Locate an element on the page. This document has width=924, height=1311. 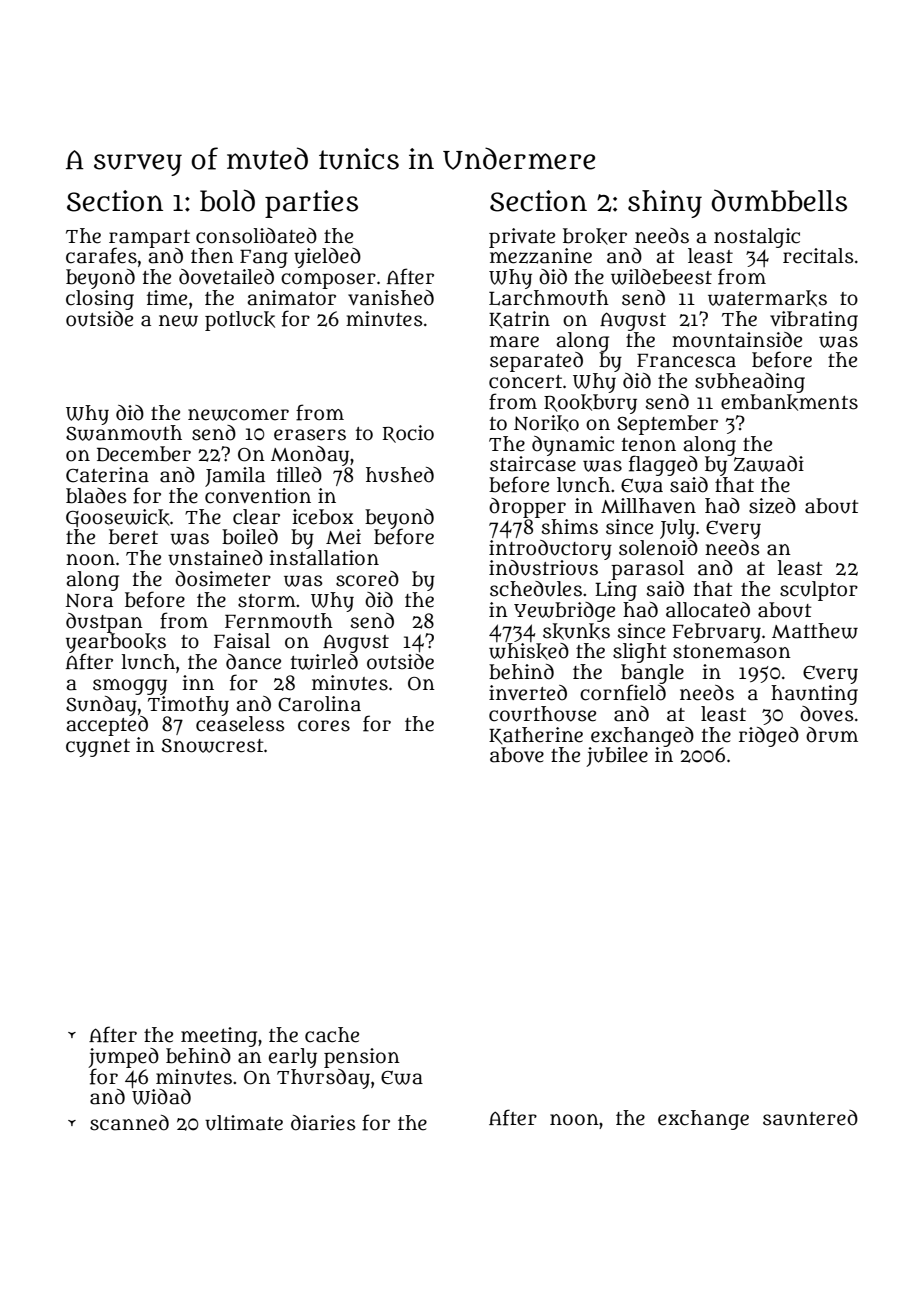
Rocio is located at coordinates (408, 434).
